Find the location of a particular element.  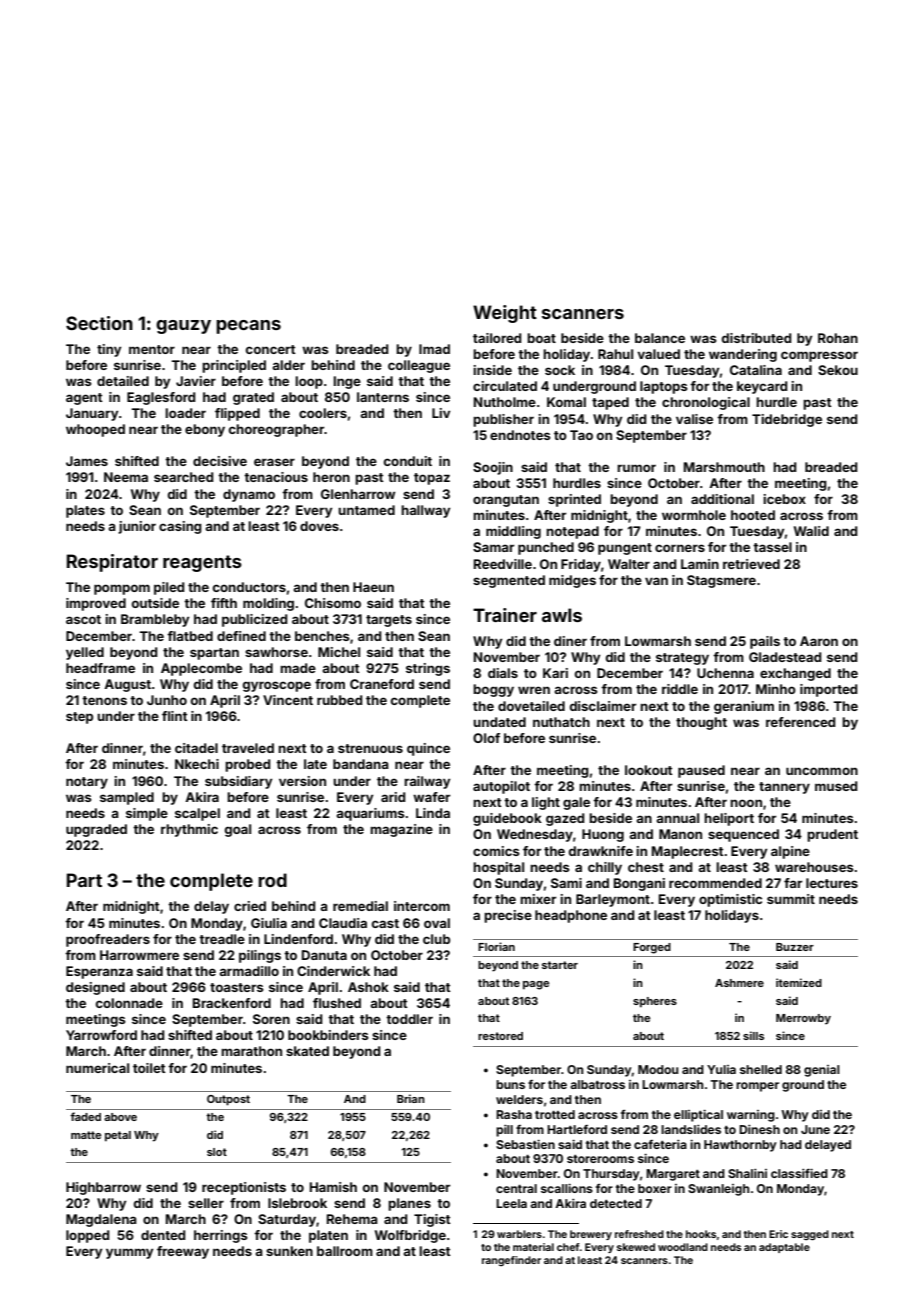

Ashmere is located at coordinates (739, 983).
